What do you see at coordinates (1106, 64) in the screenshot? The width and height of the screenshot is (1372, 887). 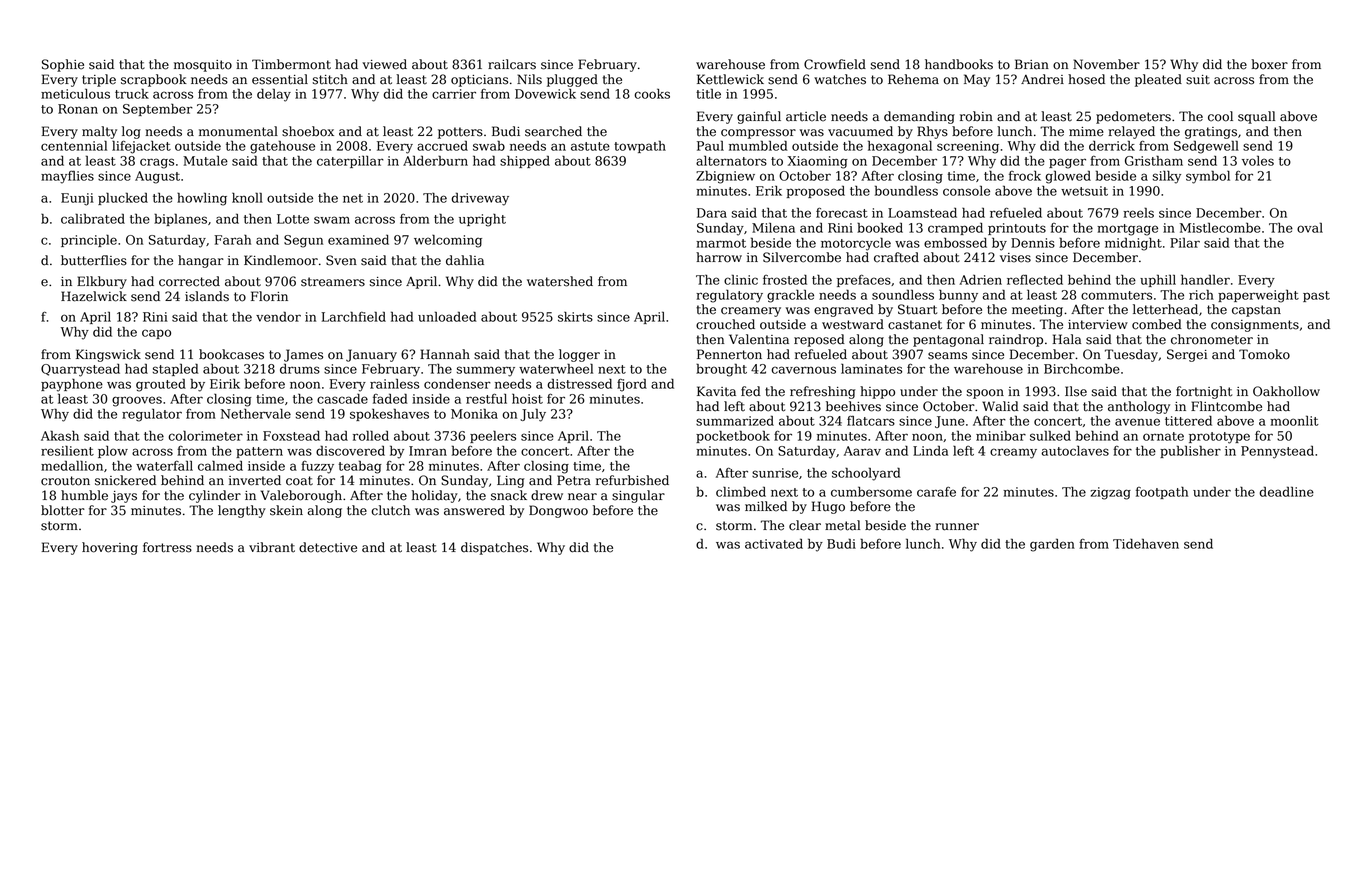 I see `November` at bounding box center [1106, 64].
